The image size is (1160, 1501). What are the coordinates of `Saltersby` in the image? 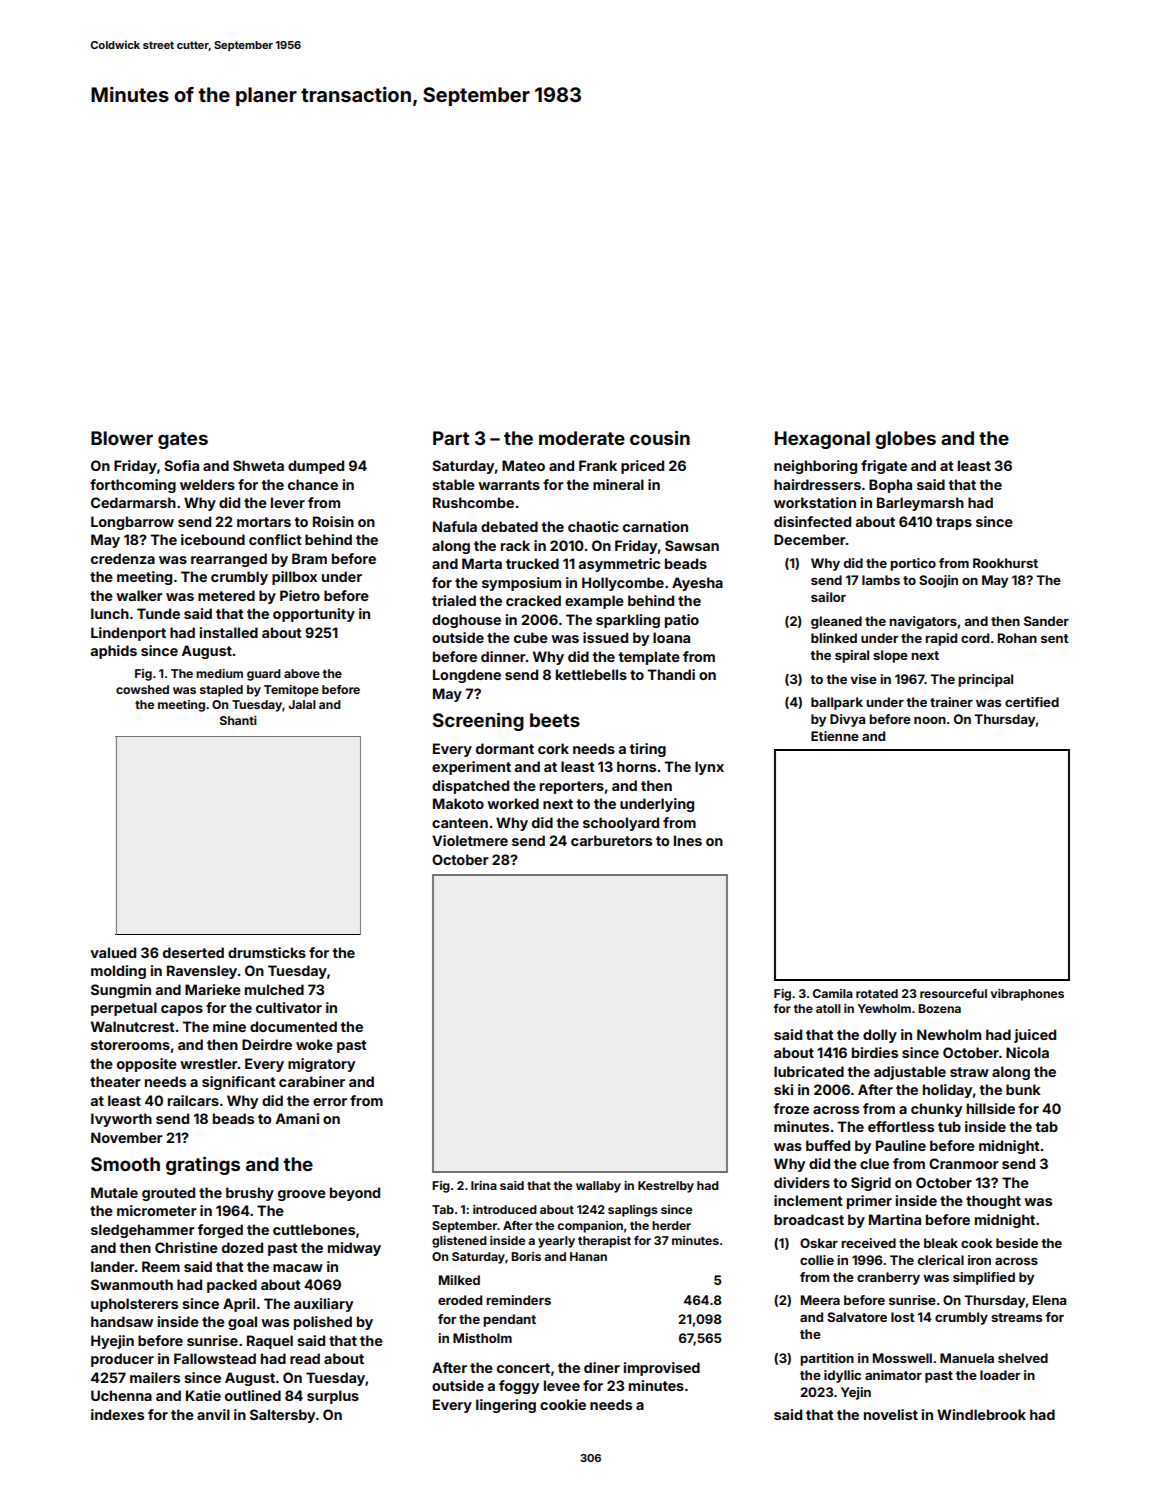 It's located at (282, 1416).
